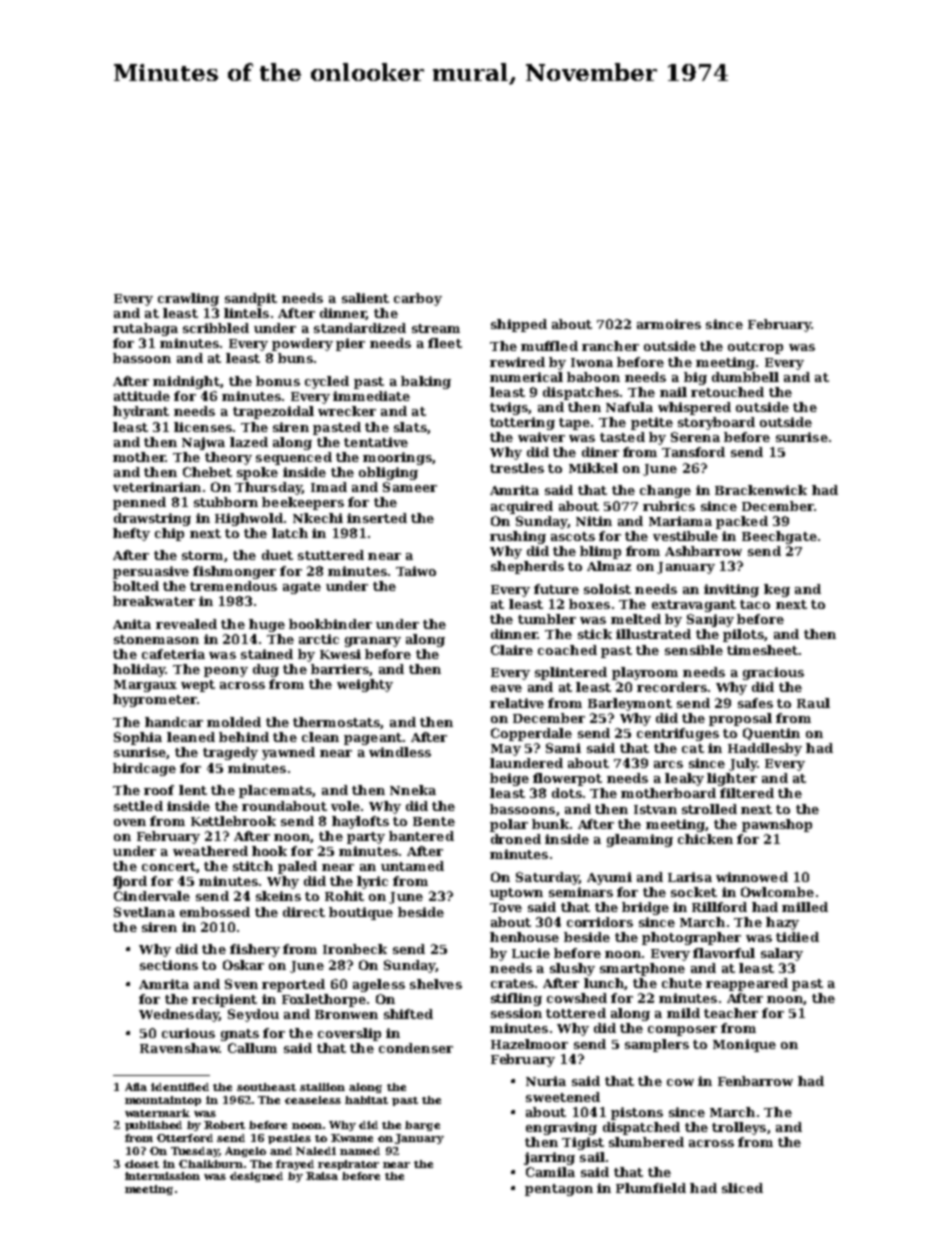  What do you see at coordinates (226, 672) in the image?
I see `peony` at bounding box center [226, 672].
